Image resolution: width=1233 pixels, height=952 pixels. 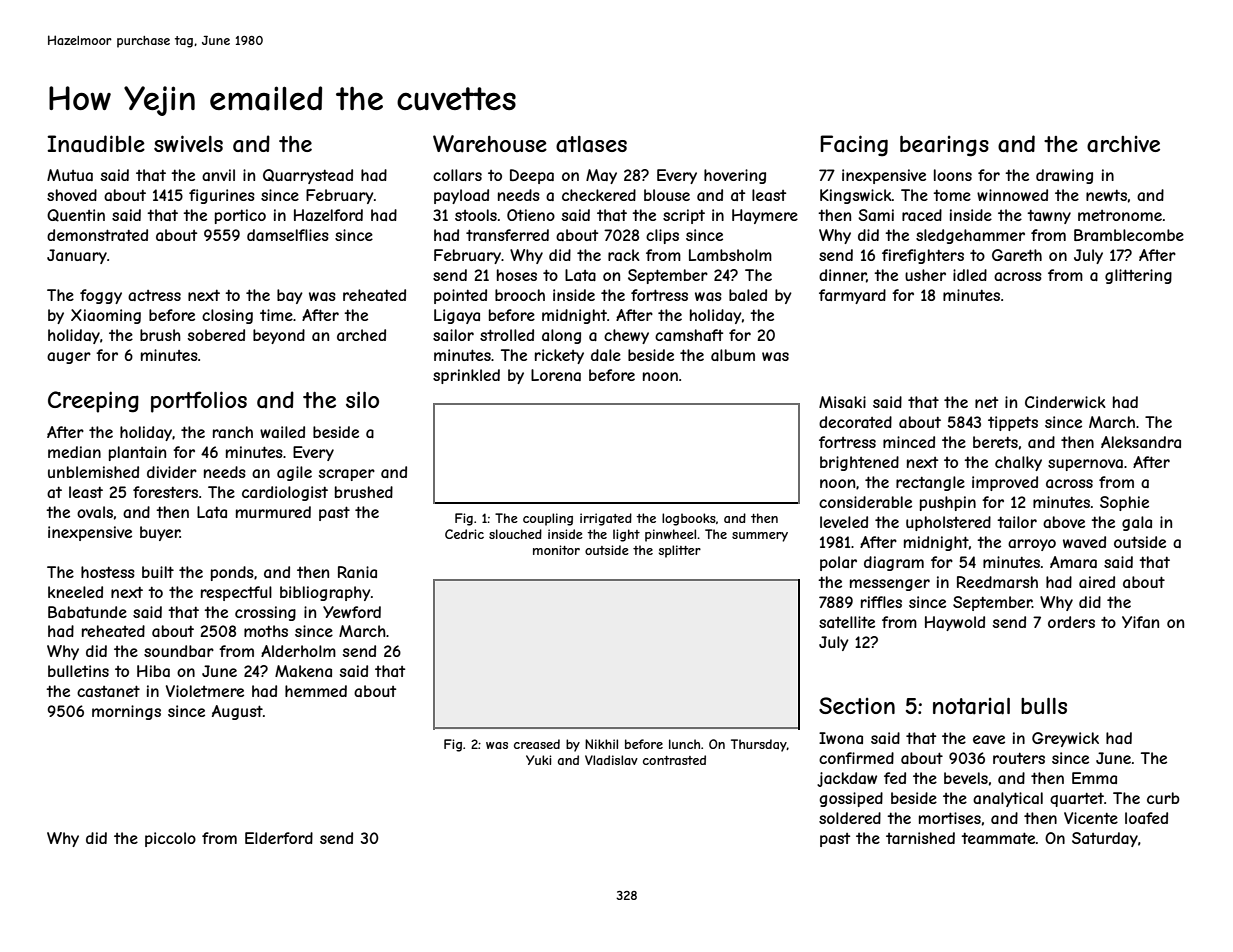 What do you see at coordinates (95, 512) in the document?
I see `ovals` at bounding box center [95, 512].
